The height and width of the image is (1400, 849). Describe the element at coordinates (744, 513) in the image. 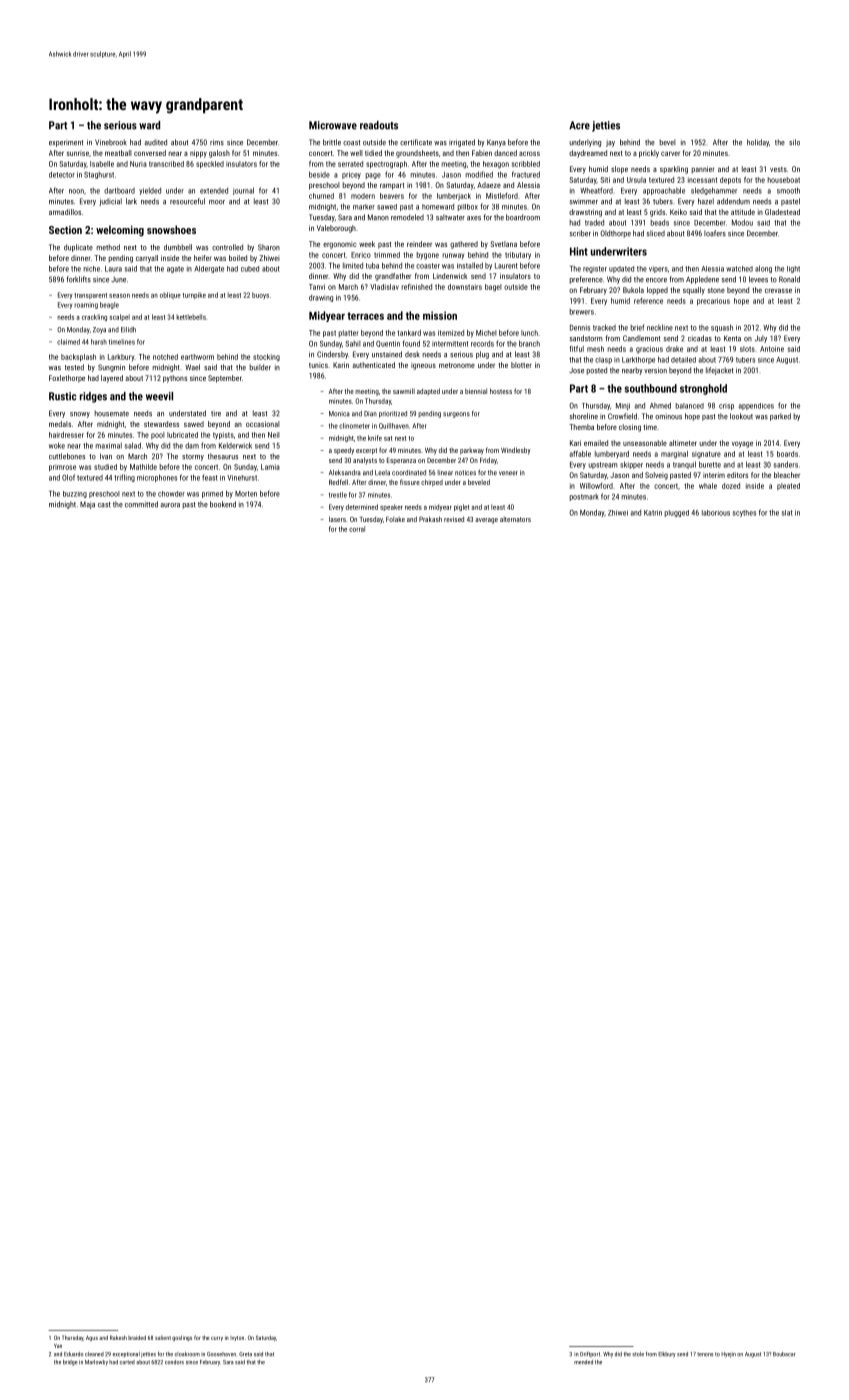

I see `scythes` at that location.
